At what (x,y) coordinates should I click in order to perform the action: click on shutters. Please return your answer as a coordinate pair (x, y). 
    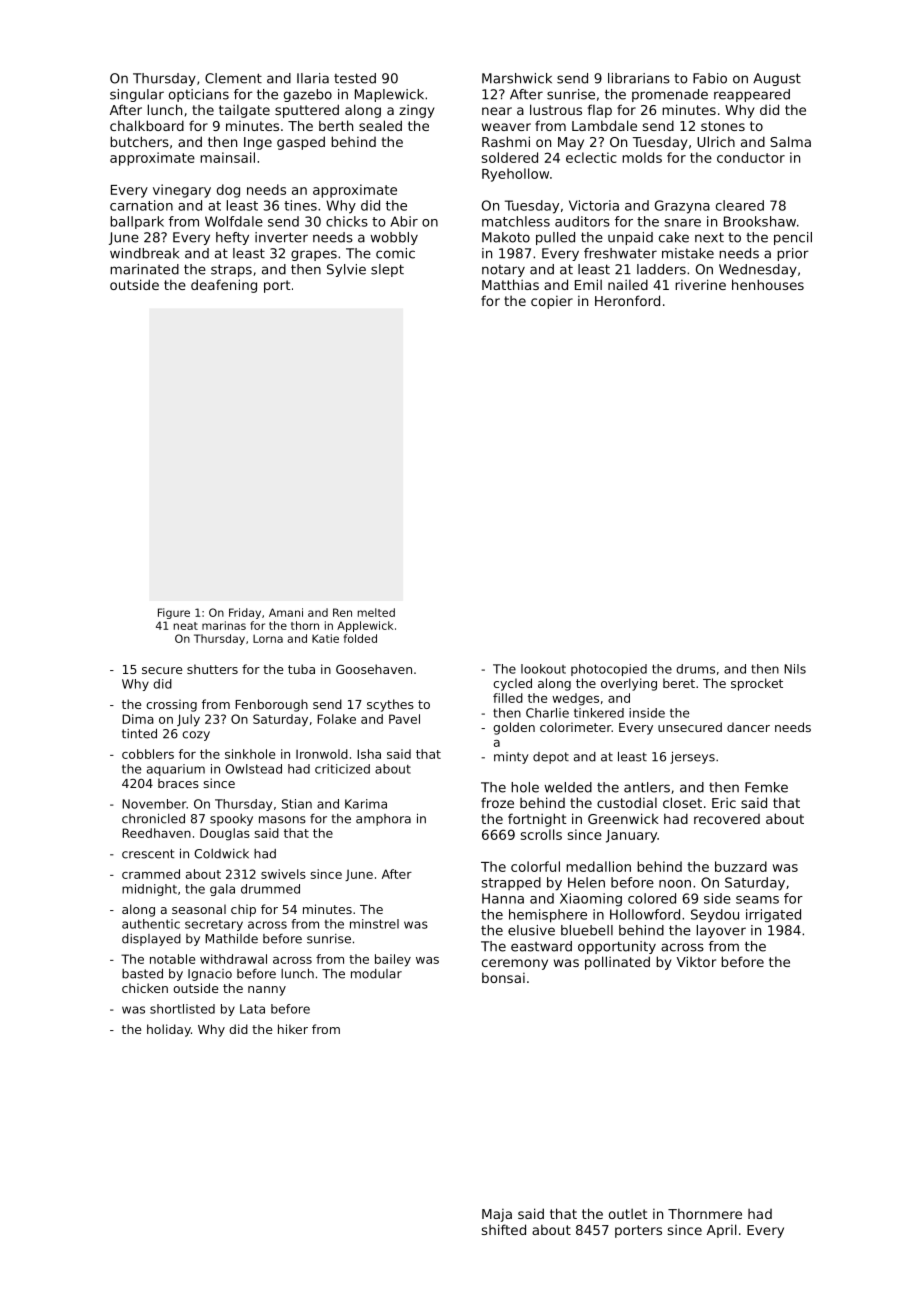
    Looking at the image, I should click on (212, 669).
